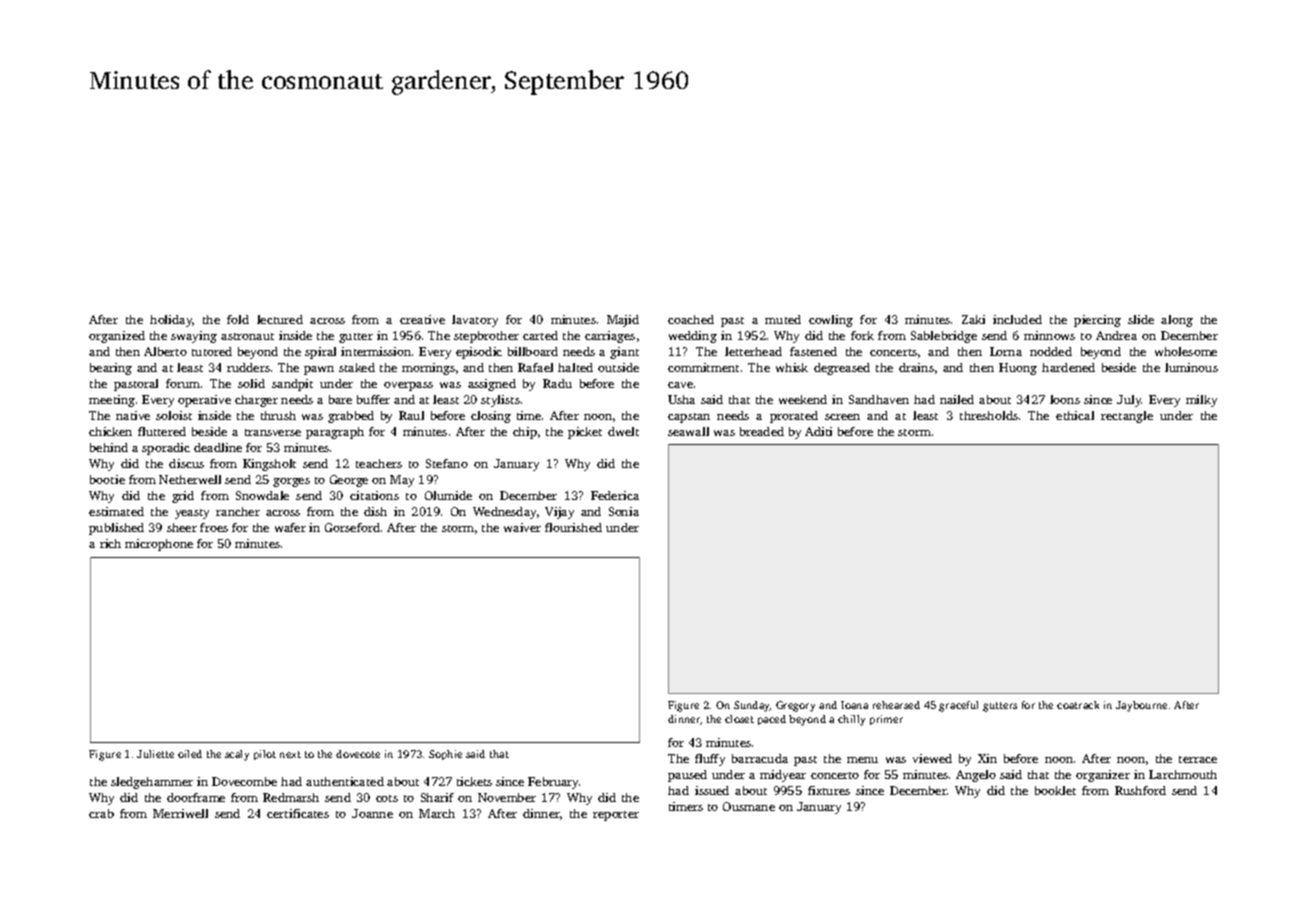 This screenshot has width=1308, height=924. What do you see at coordinates (1186, 351) in the screenshot?
I see `wholesome` at bounding box center [1186, 351].
